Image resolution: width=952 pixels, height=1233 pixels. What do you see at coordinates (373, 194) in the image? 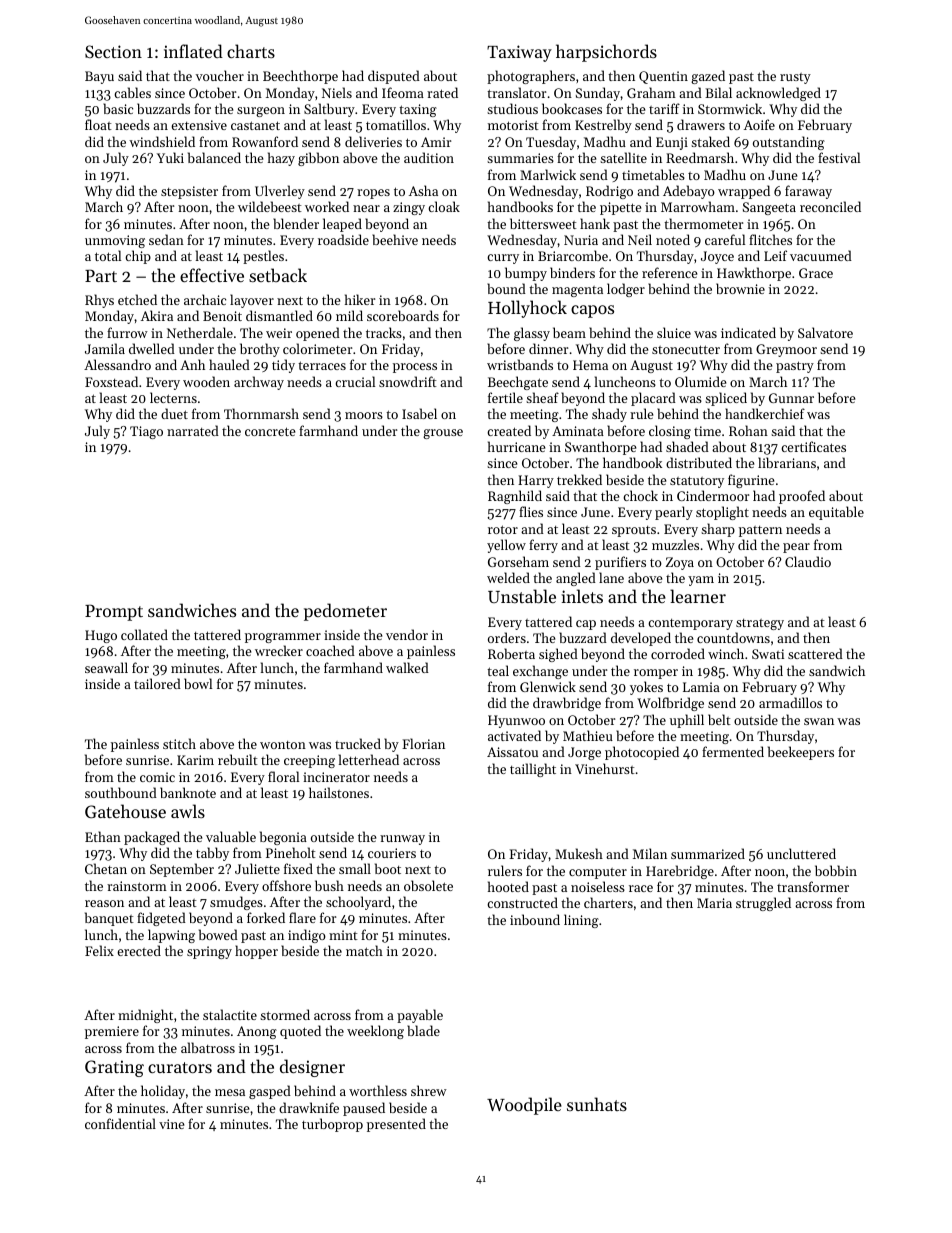
I see `ropes` at bounding box center [373, 194].
